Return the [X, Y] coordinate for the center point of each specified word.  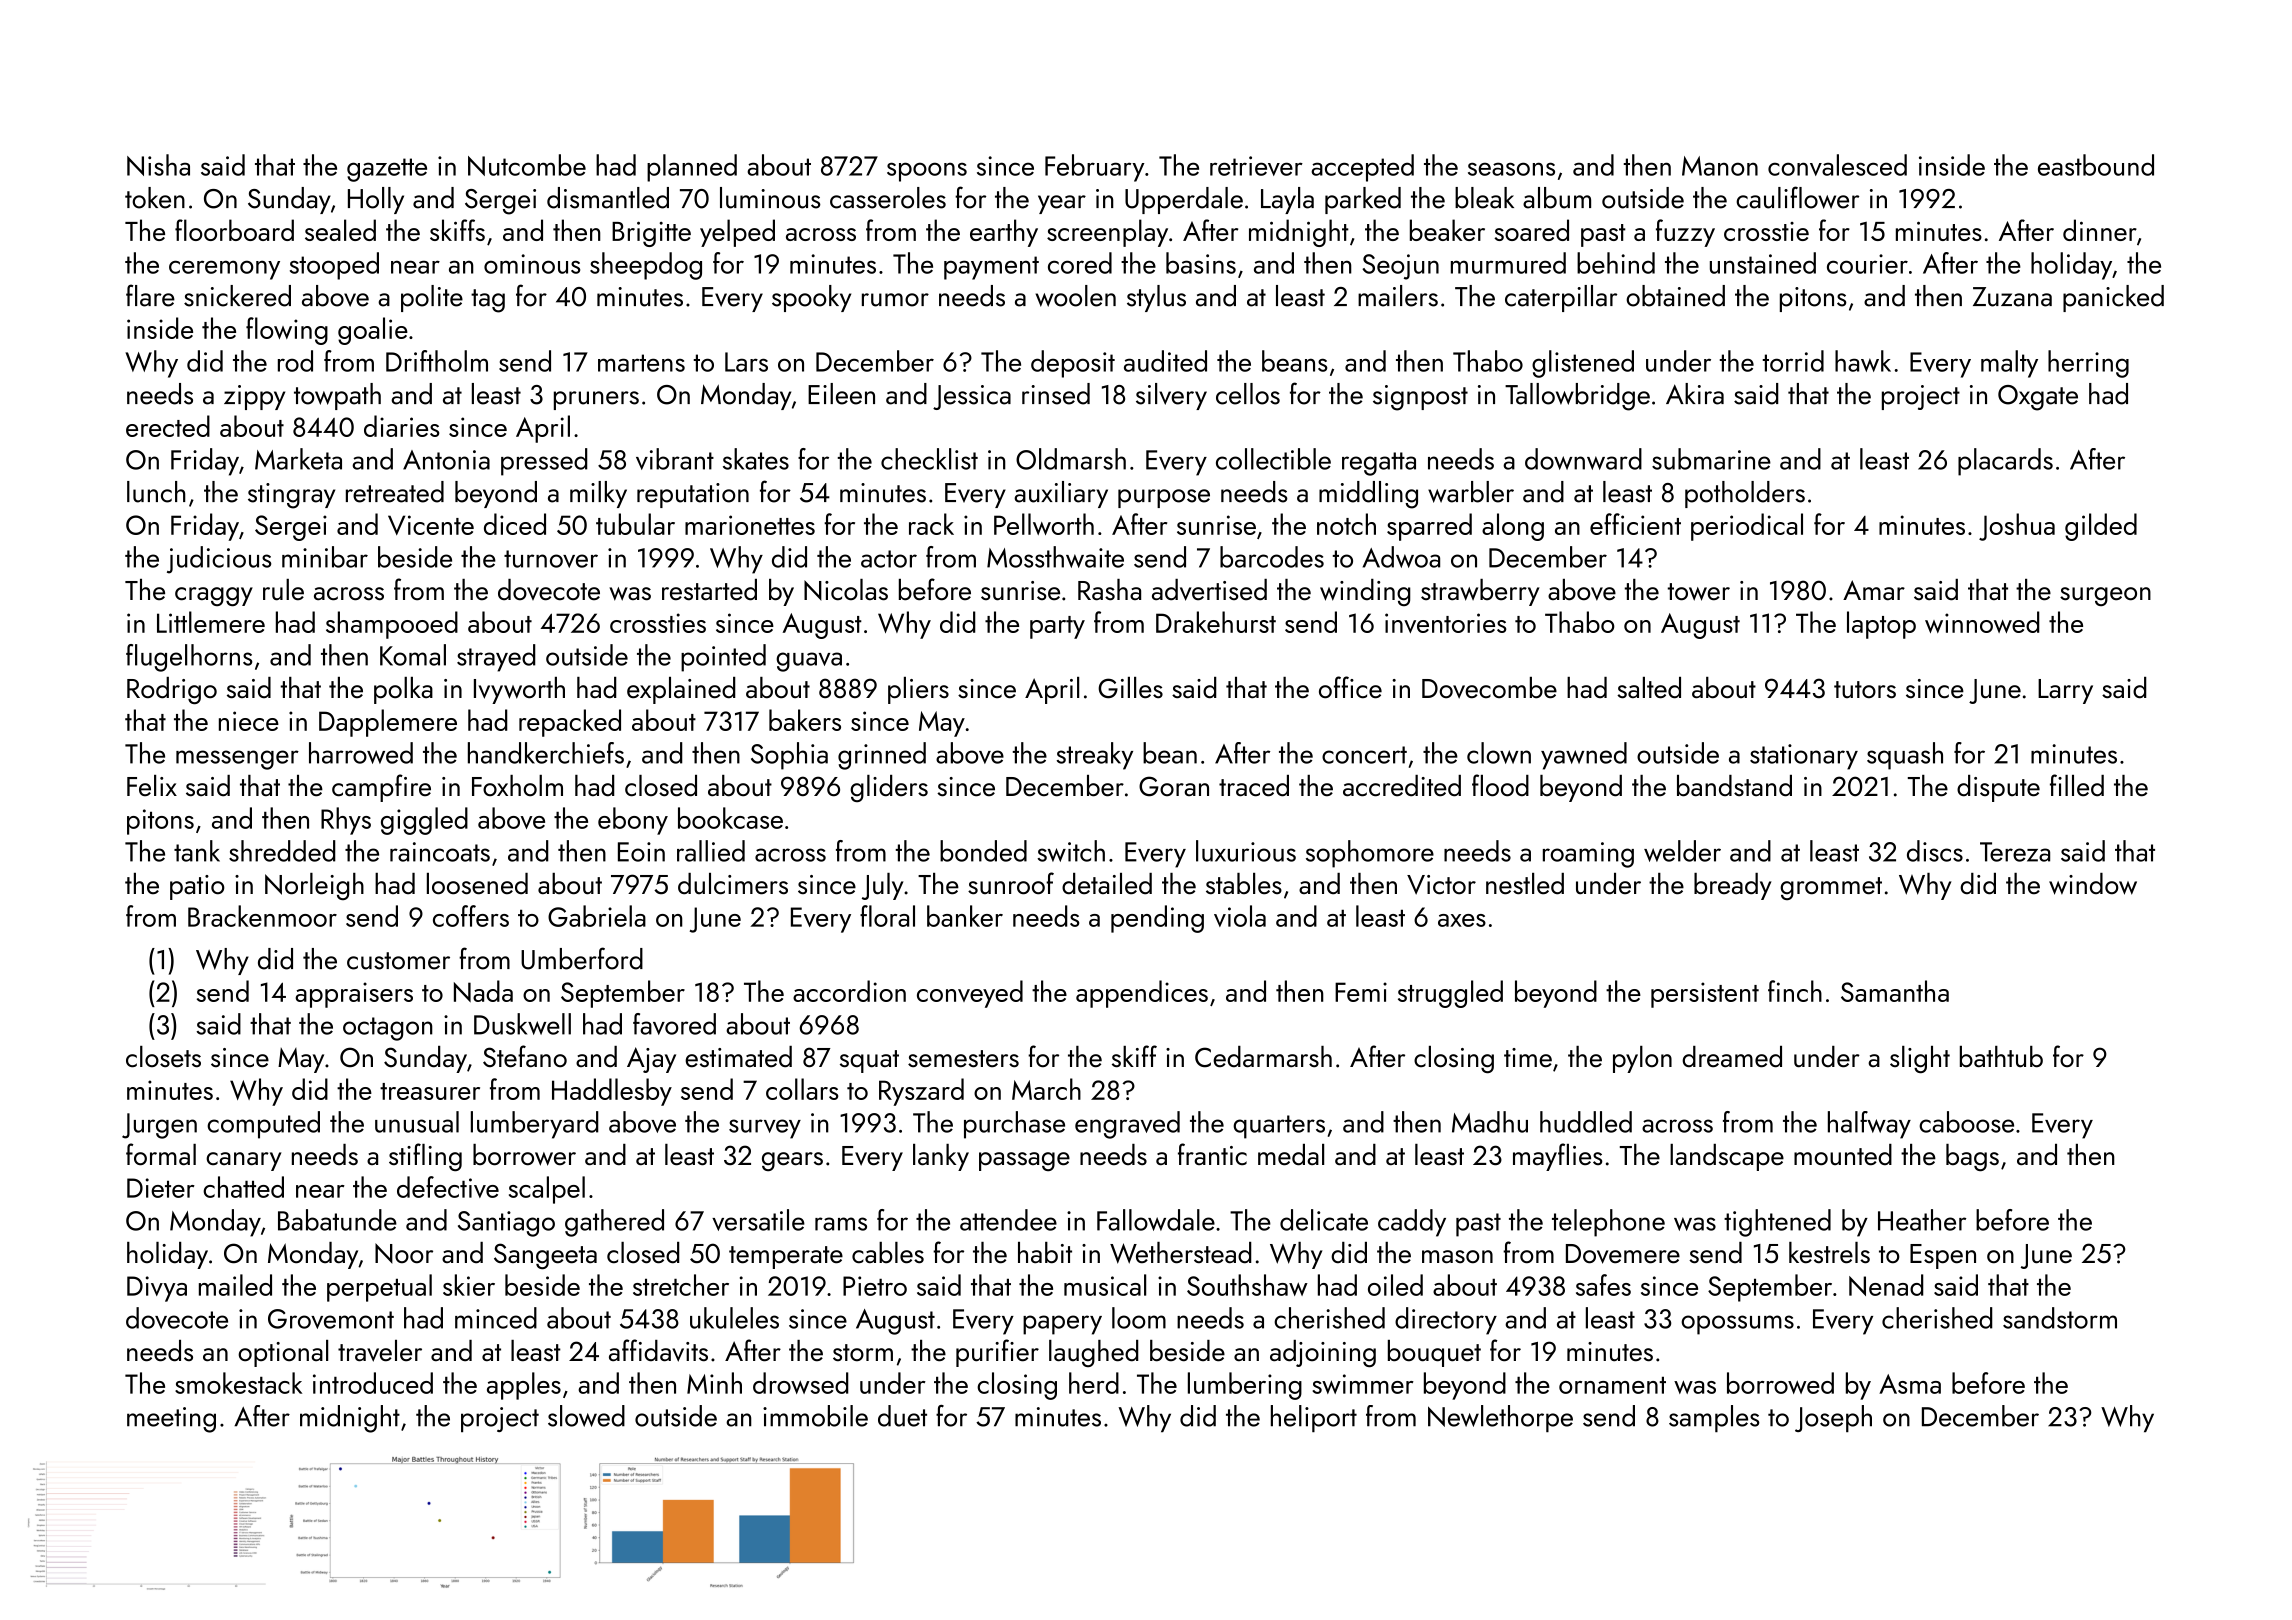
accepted [1362, 168]
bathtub [2001, 1057]
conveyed [970, 994]
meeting [171, 1420]
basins [1201, 263]
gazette [387, 170]
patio [197, 887]
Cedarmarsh [1263, 1057]
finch [1795, 991]
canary [244, 1161]
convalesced [1837, 165]
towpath [337, 396]
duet [902, 1416]
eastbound [2096, 165]
